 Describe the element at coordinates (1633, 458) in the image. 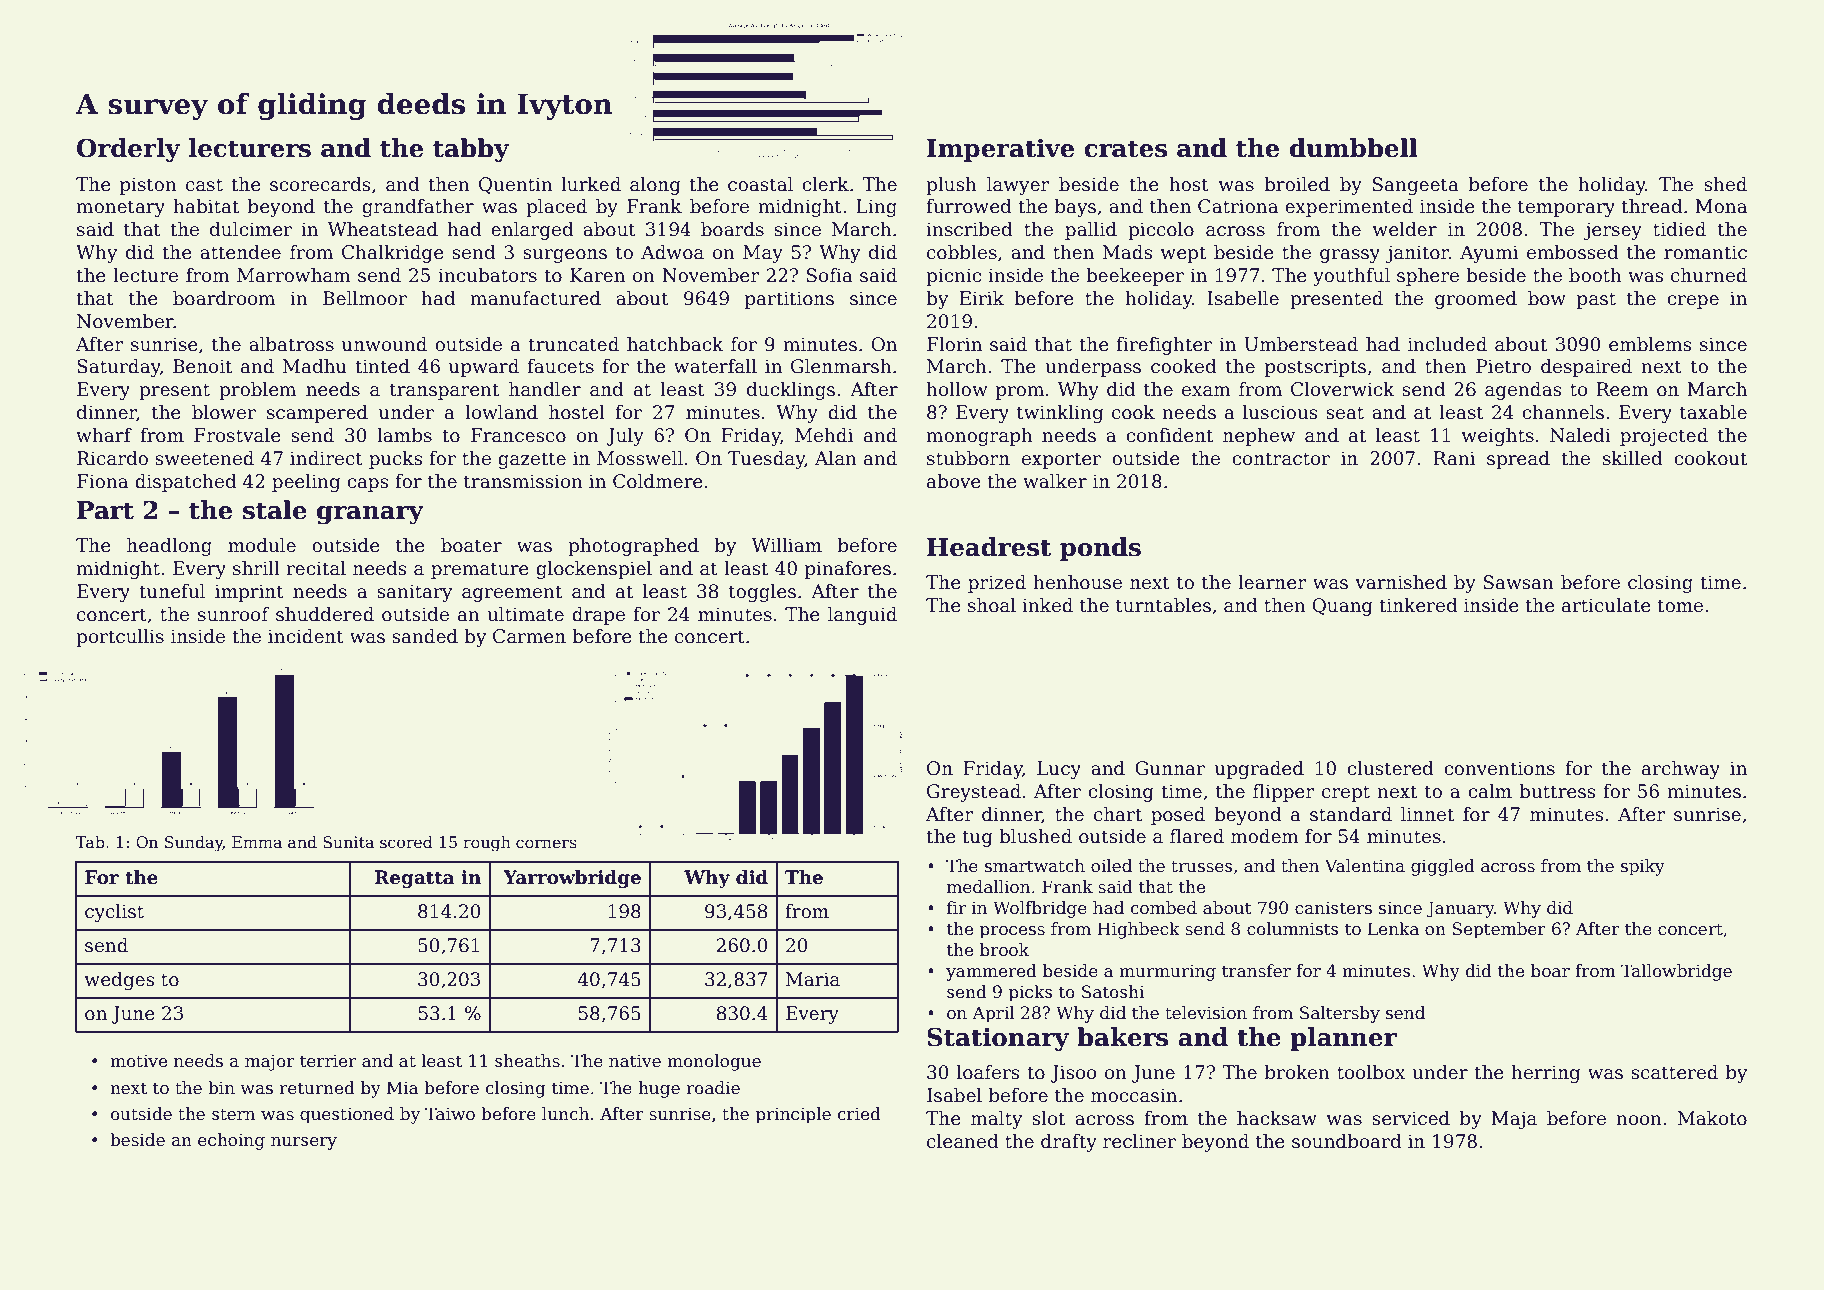

I see `skilled` at that location.
